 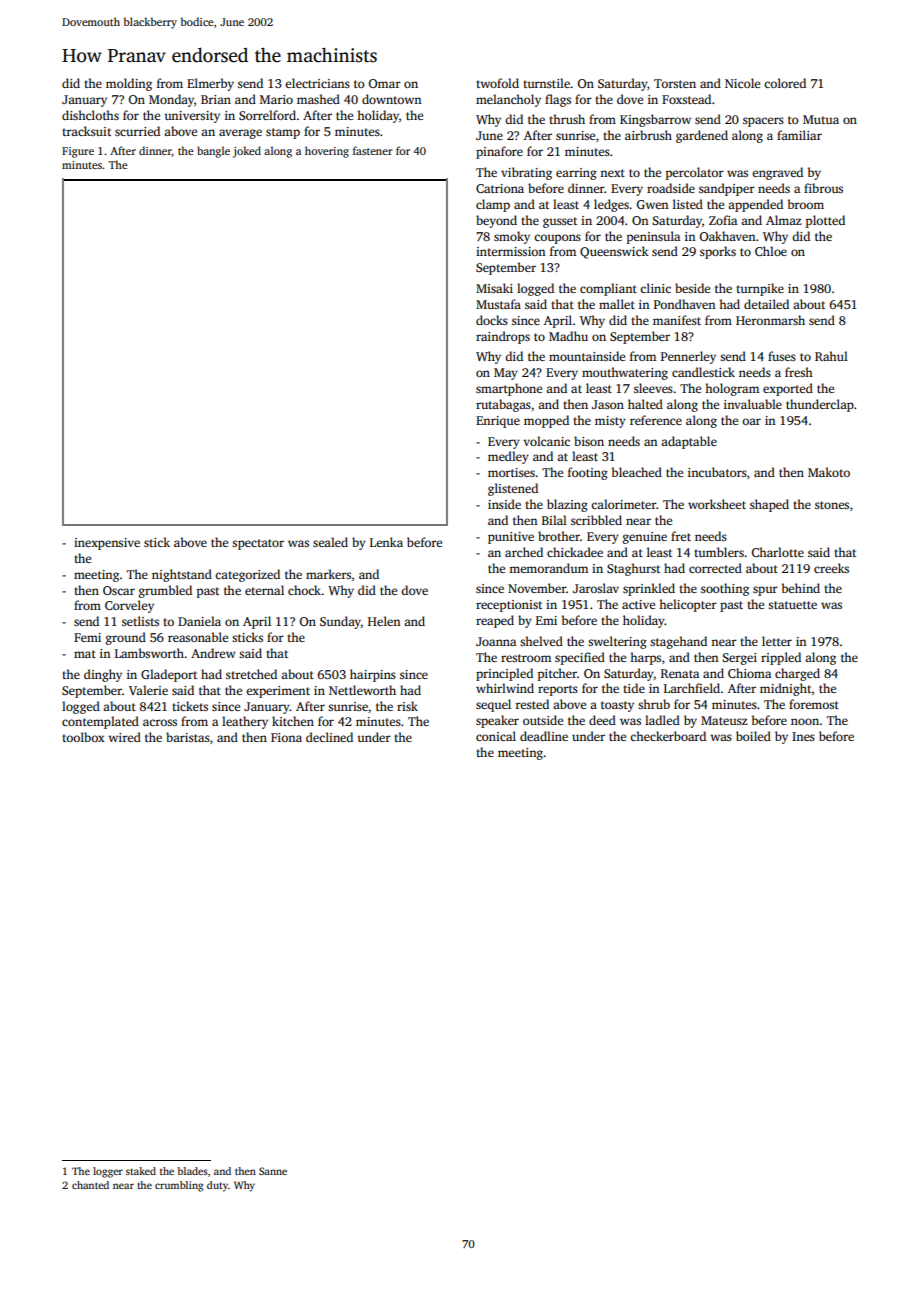 What do you see at coordinates (190, 706) in the document?
I see `tickets` at bounding box center [190, 706].
